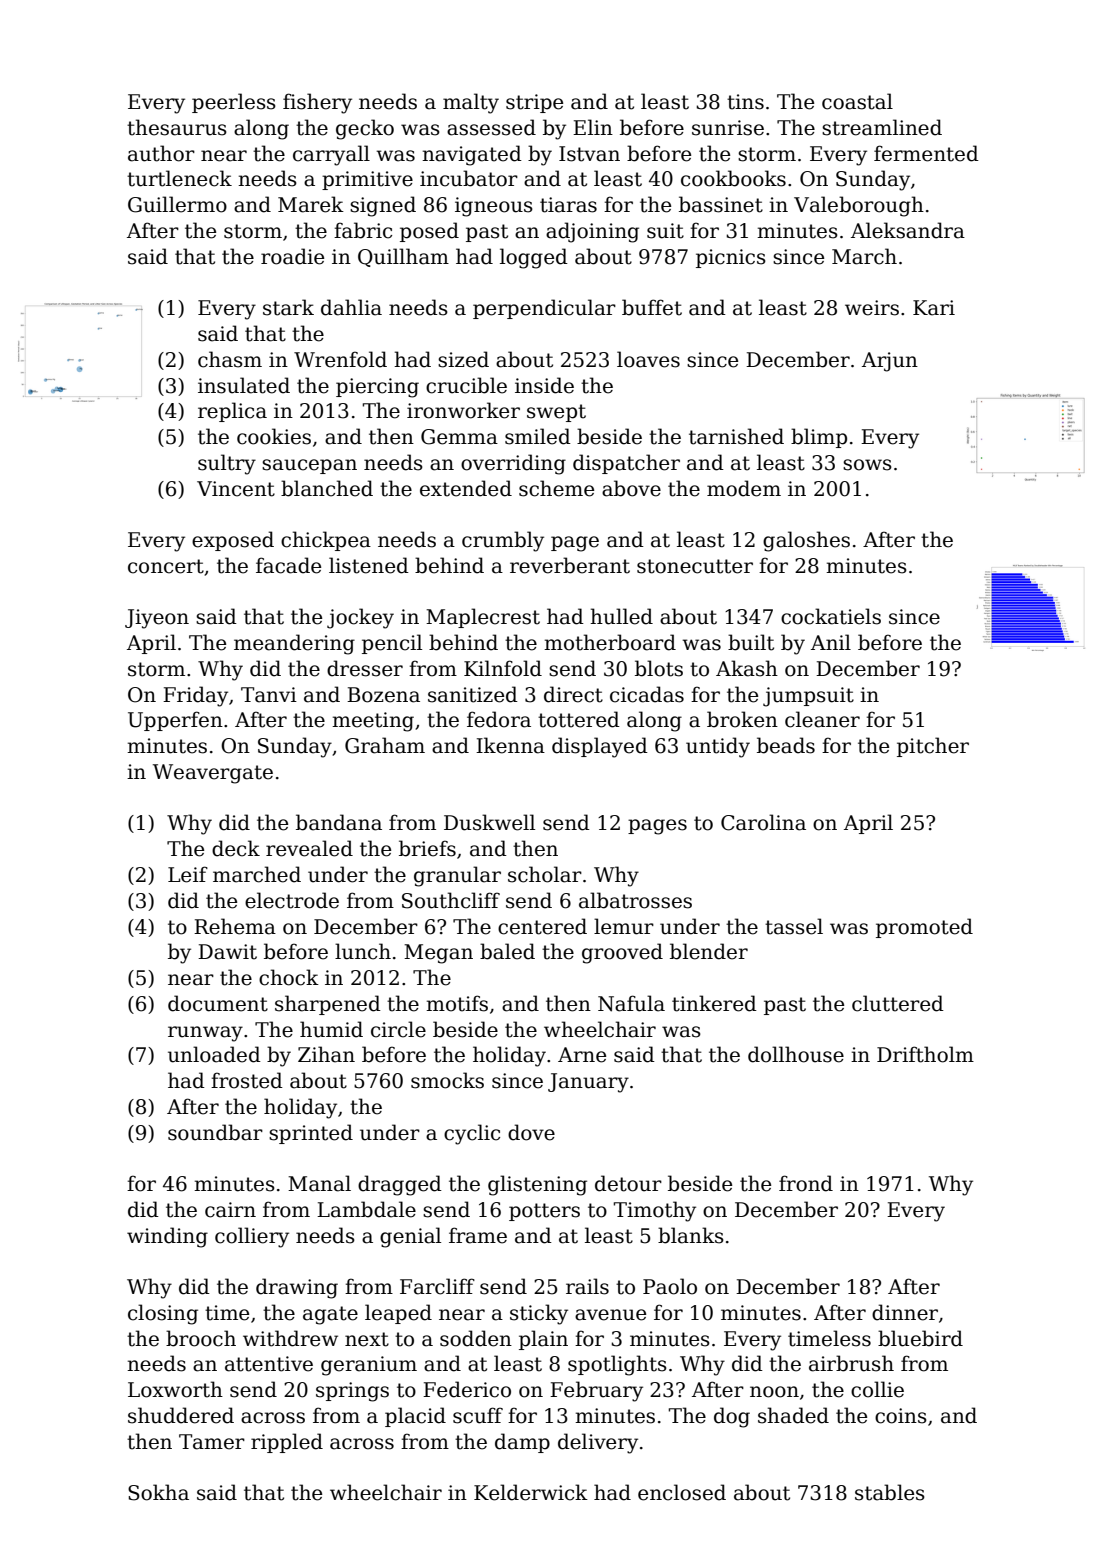 This page has height=1564, width=1106. Describe the element at coordinates (167, 1237) in the page. I see `winding` at that location.
